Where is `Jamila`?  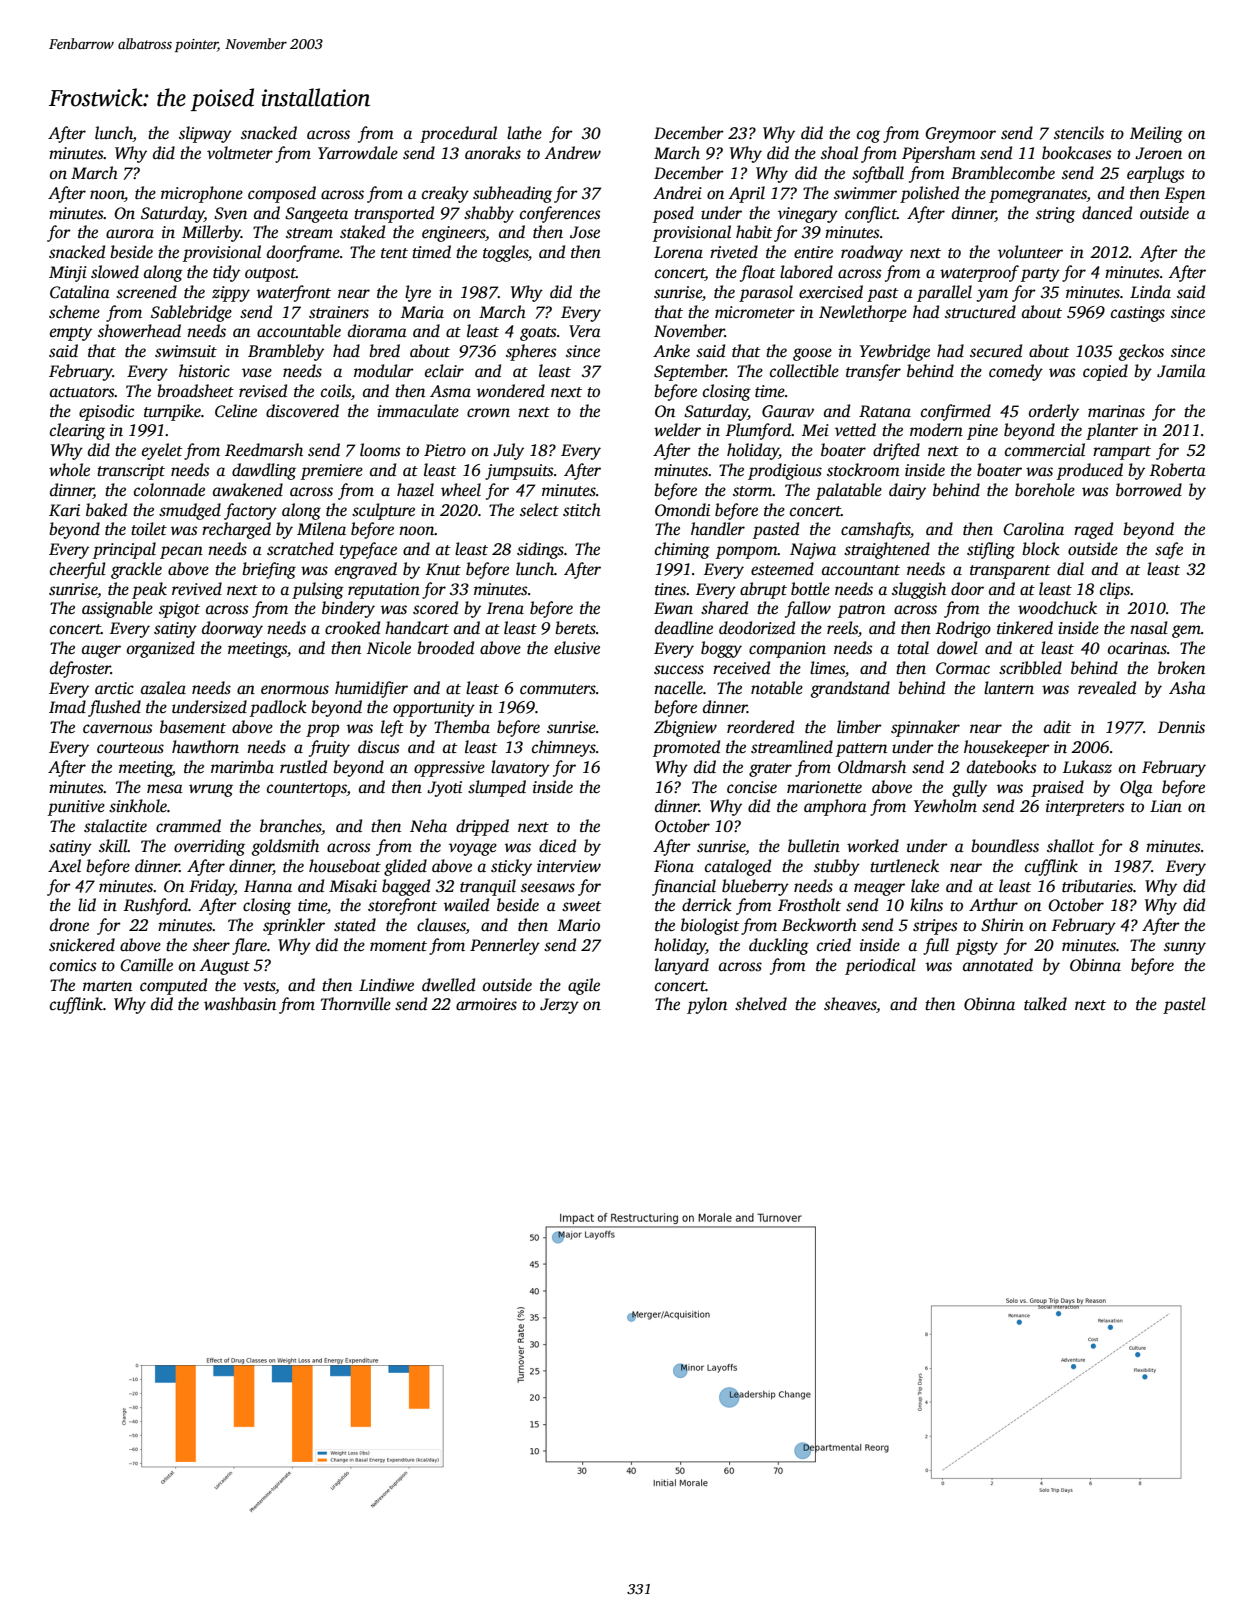 Jamila is located at coordinates (1181, 371).
